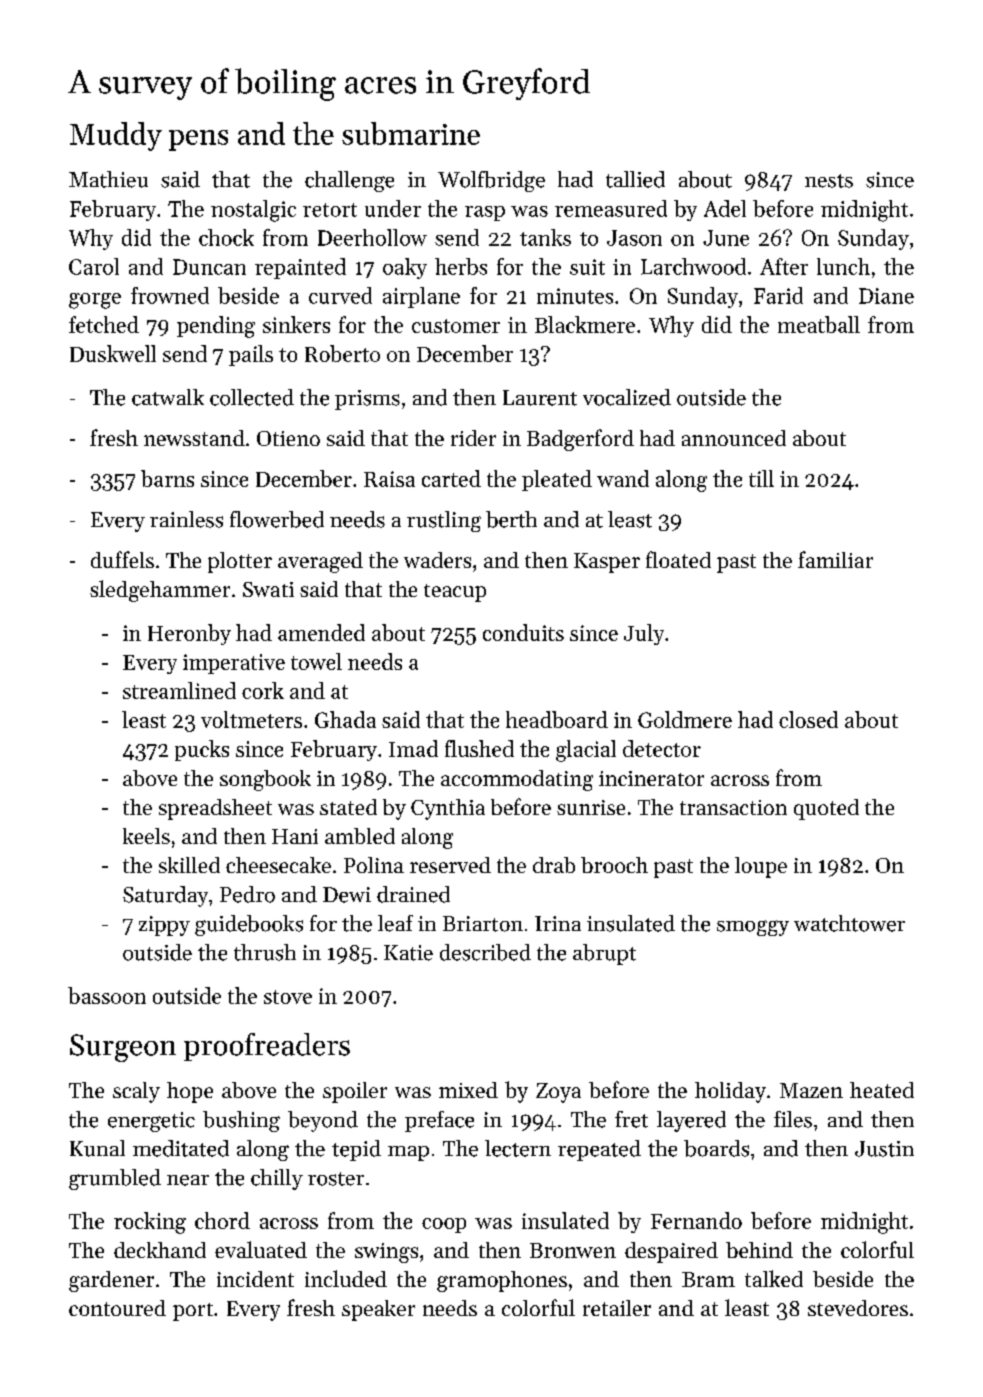 The image size is (983, 1397). What do you see at coordinates (194, 438) in the image?
I see `newsstand` at bounding box center [194, 438].
